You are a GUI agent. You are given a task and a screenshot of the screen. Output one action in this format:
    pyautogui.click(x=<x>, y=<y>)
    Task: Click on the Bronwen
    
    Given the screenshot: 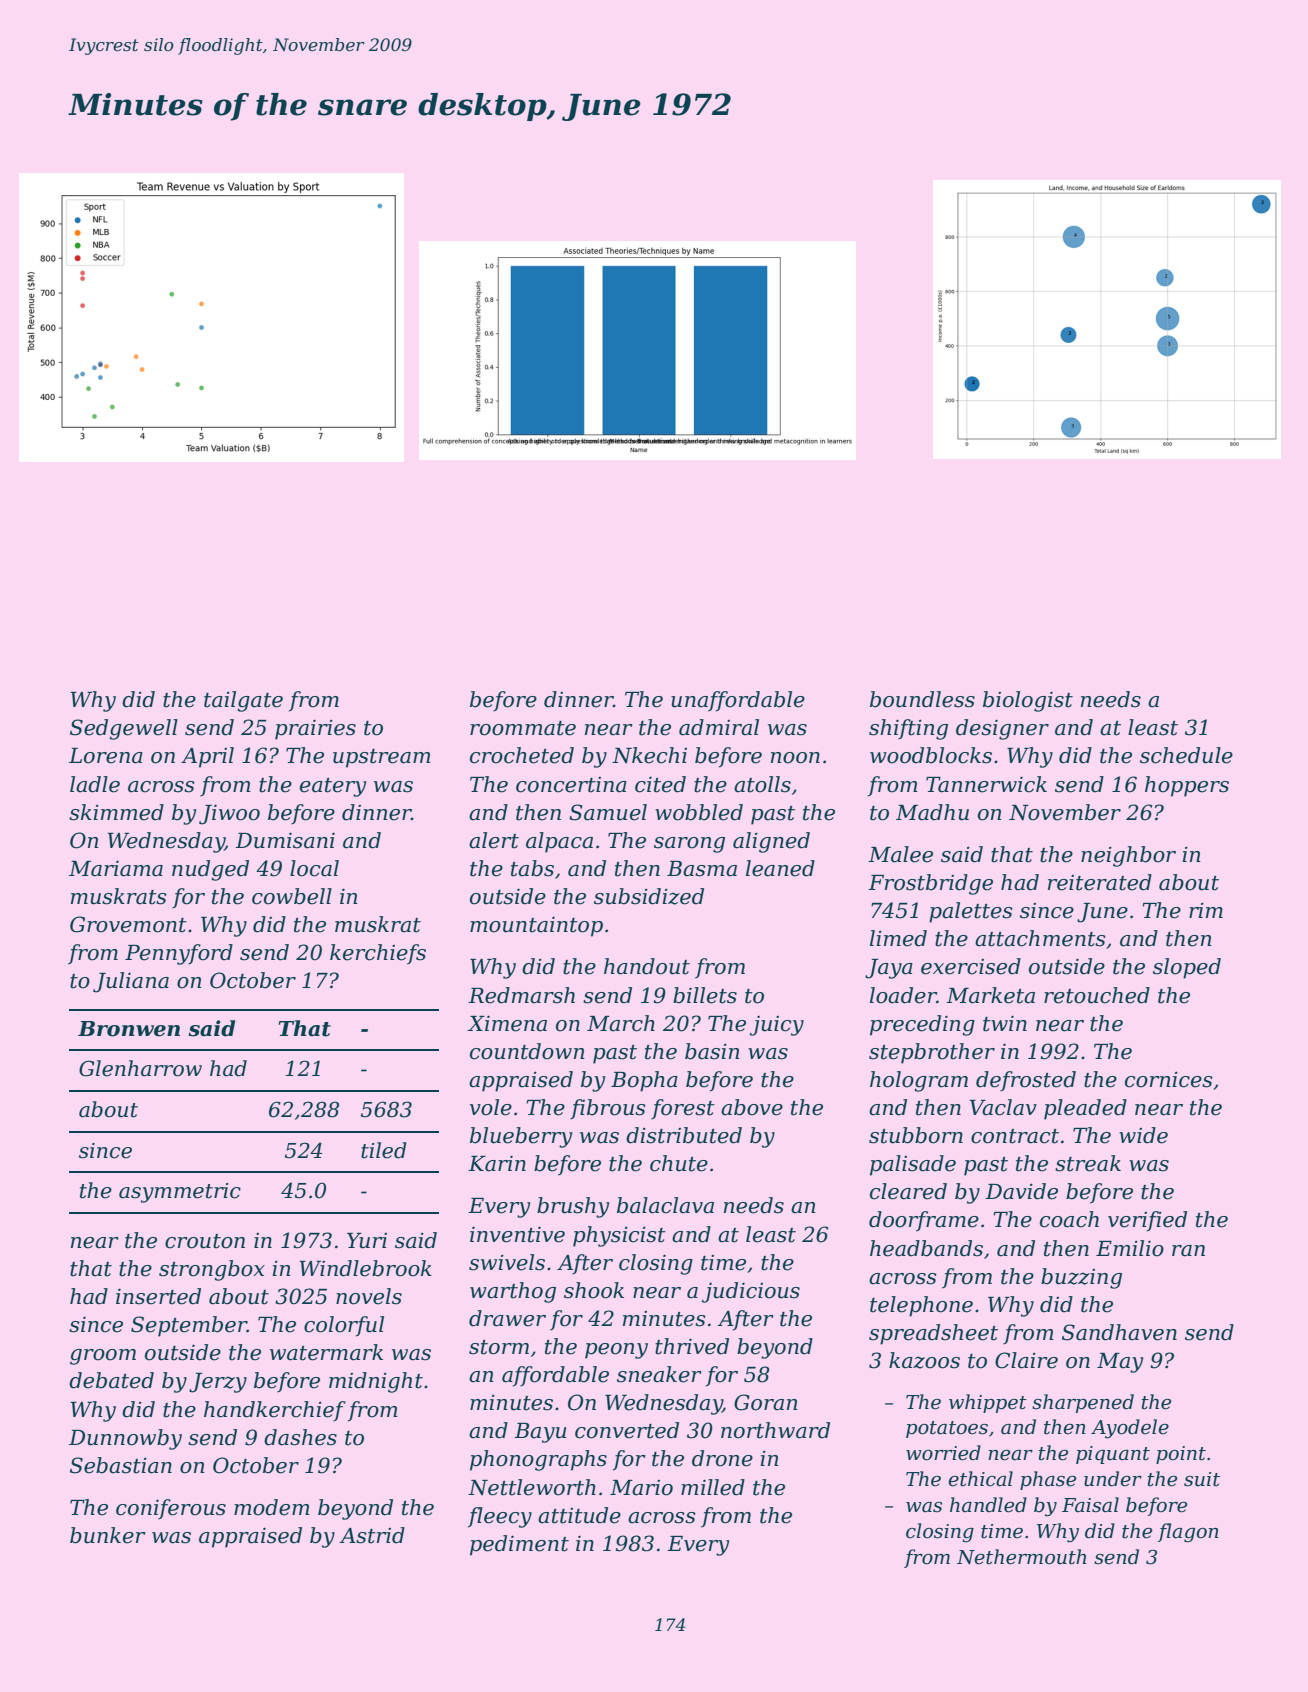 What is the action you would take?
    pyautogui.click(x=129, y=1029)
